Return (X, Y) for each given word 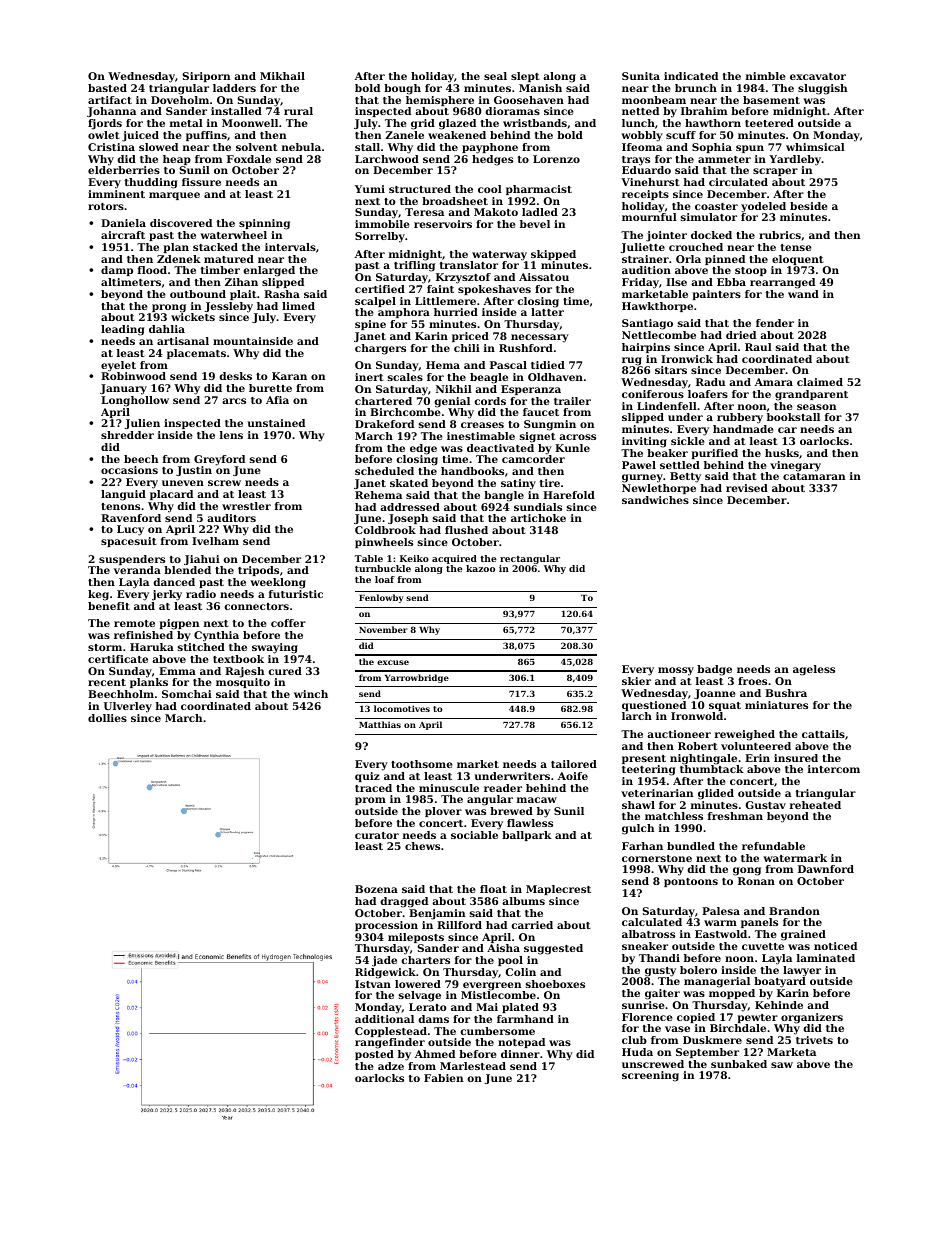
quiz (367, 777)
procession (386, 926)
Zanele (404, 135)
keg (98, 595)
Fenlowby (381, 598)
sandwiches (655, 500)
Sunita (641, 76)
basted (107, 88)
